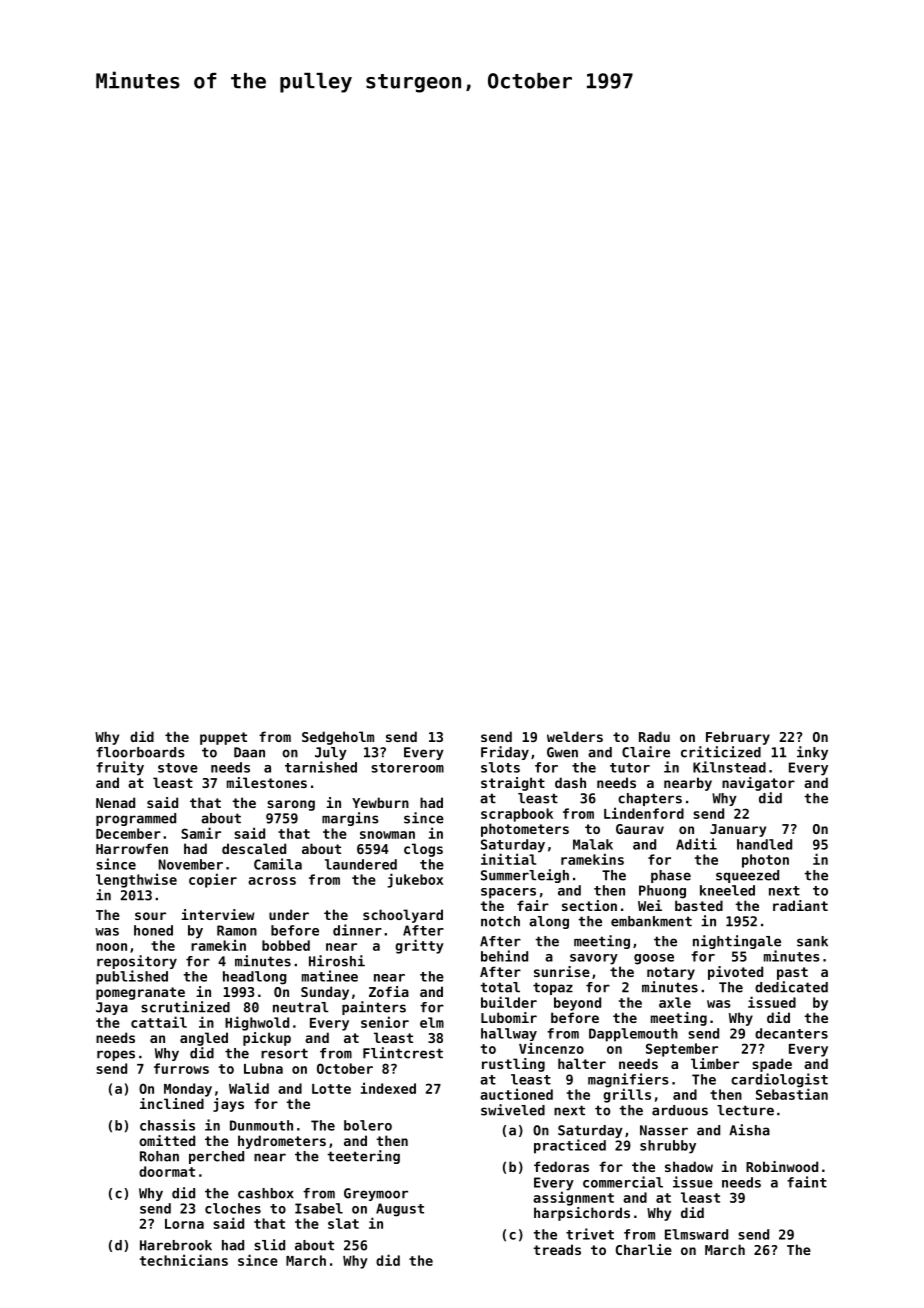 The image size is (924, 1308). Describe the element at coordinates (338, 738) in the screenshot. I see `Sedgeholm` at that location.
